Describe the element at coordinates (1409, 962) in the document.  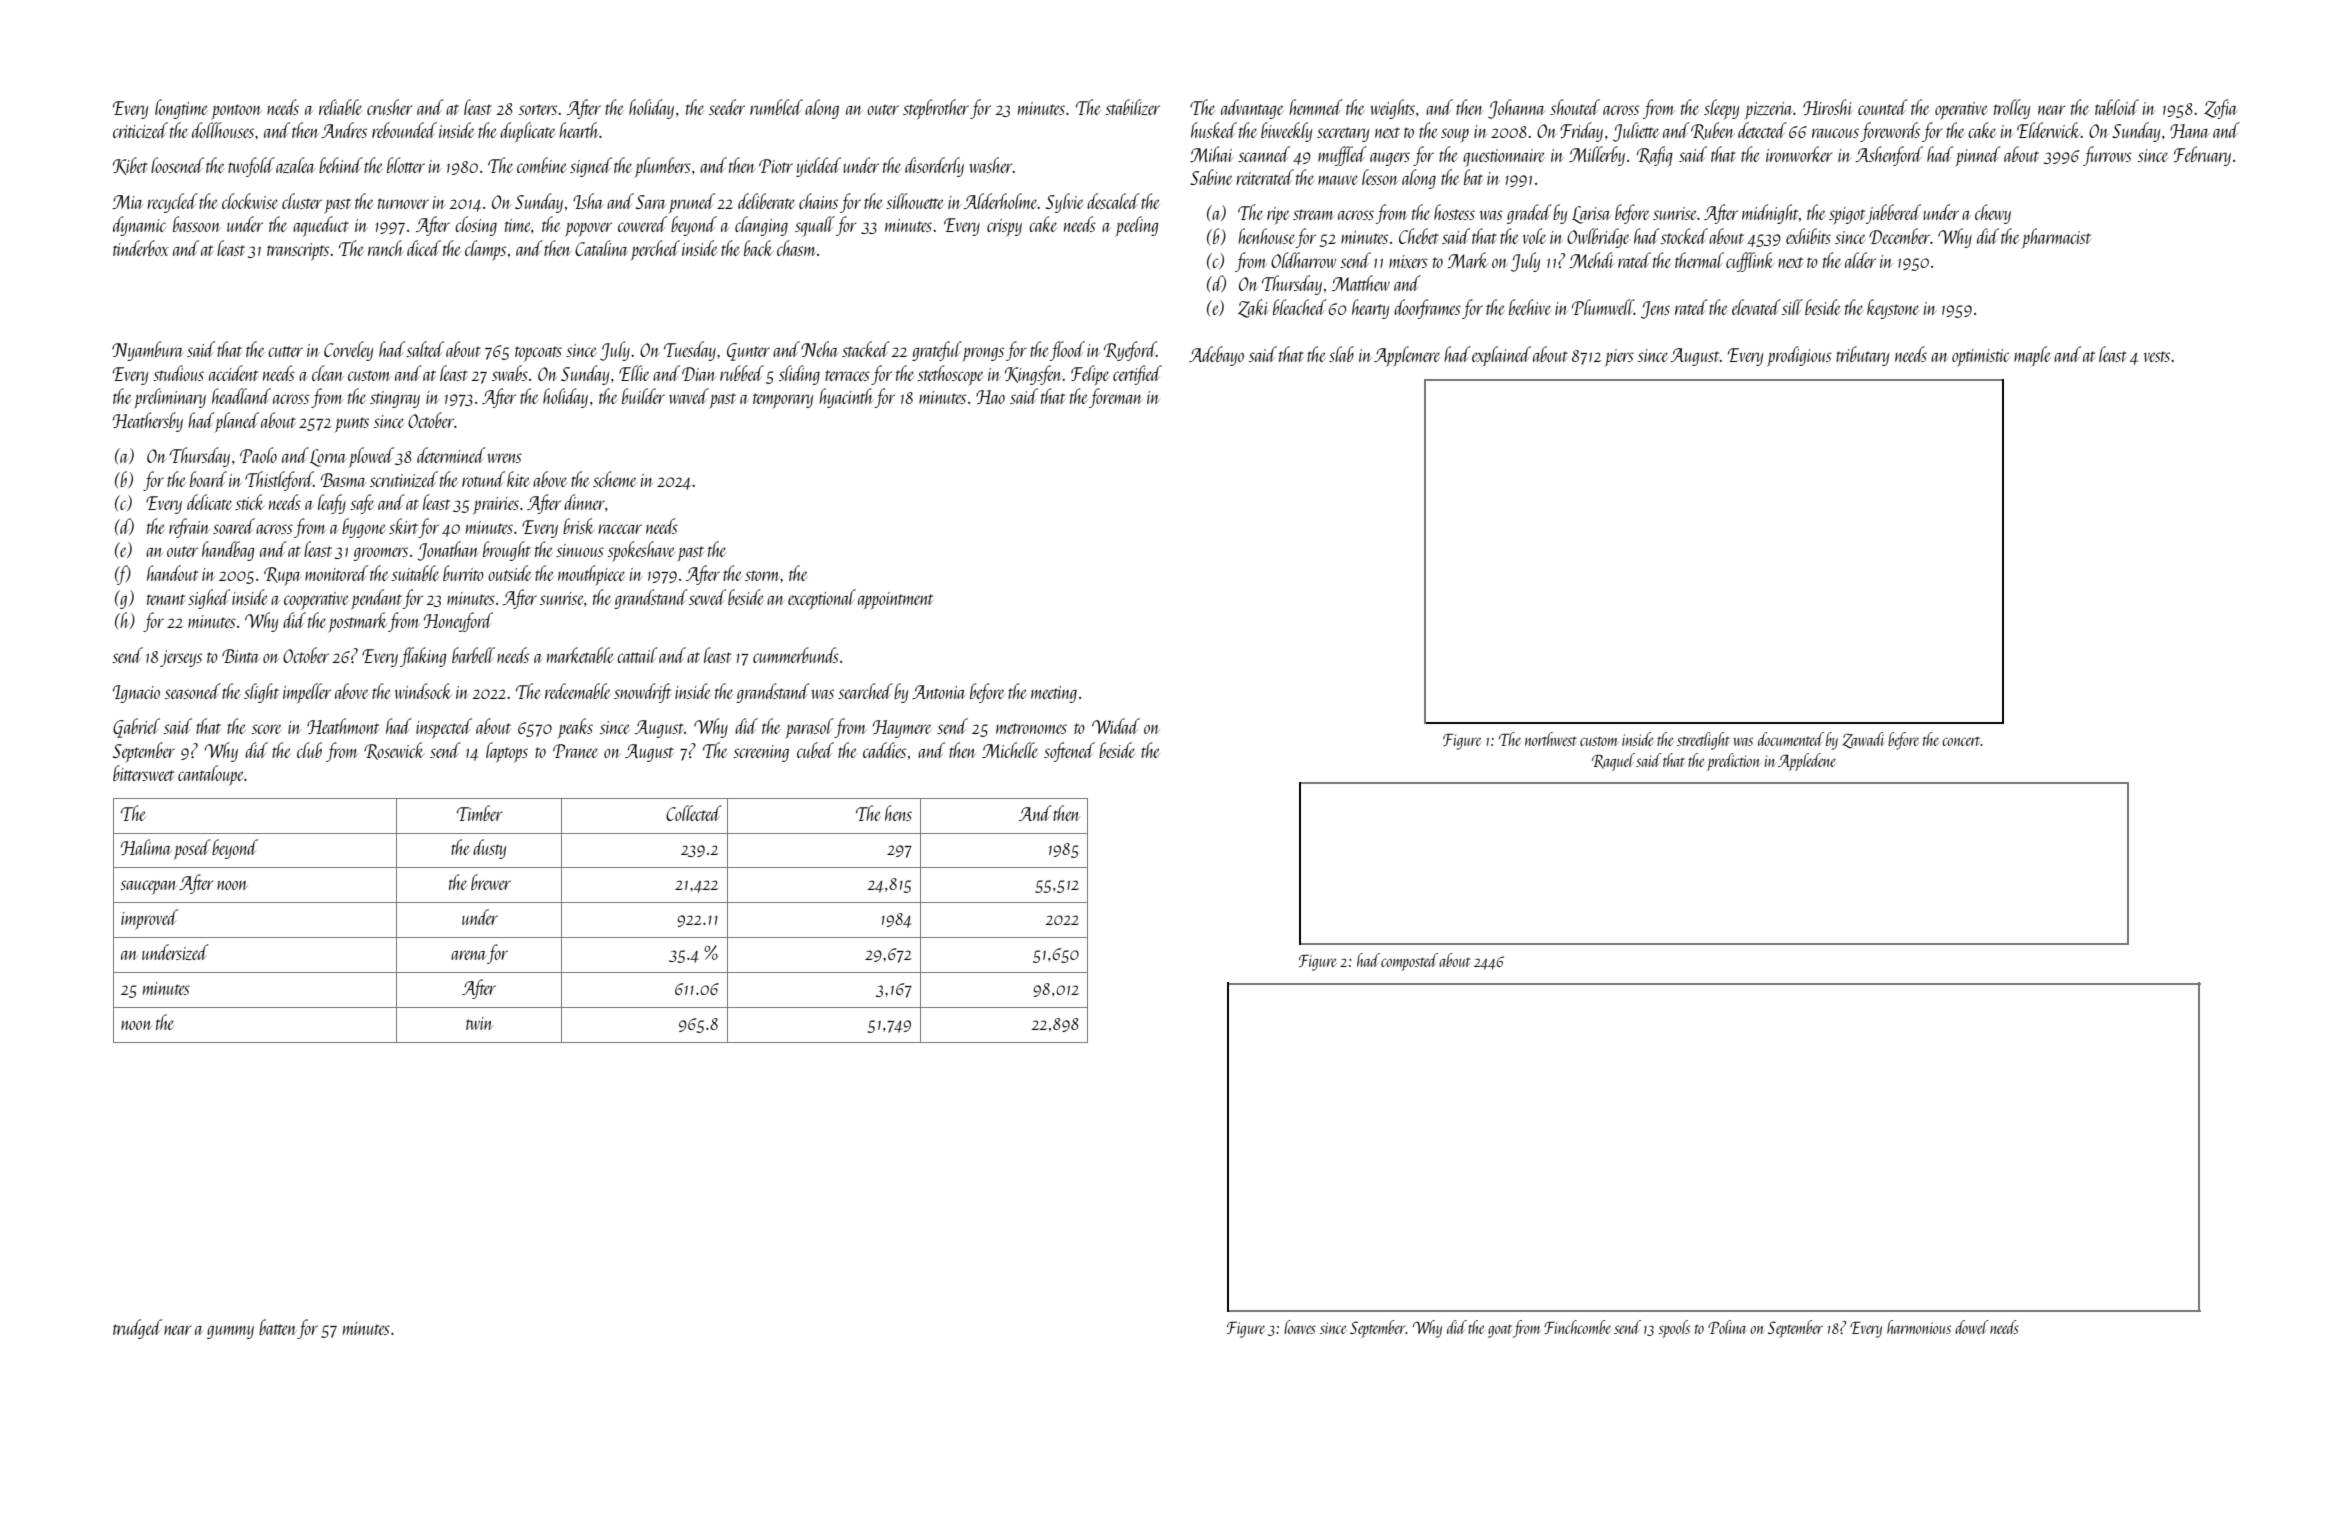
I see `composted` at that location.
